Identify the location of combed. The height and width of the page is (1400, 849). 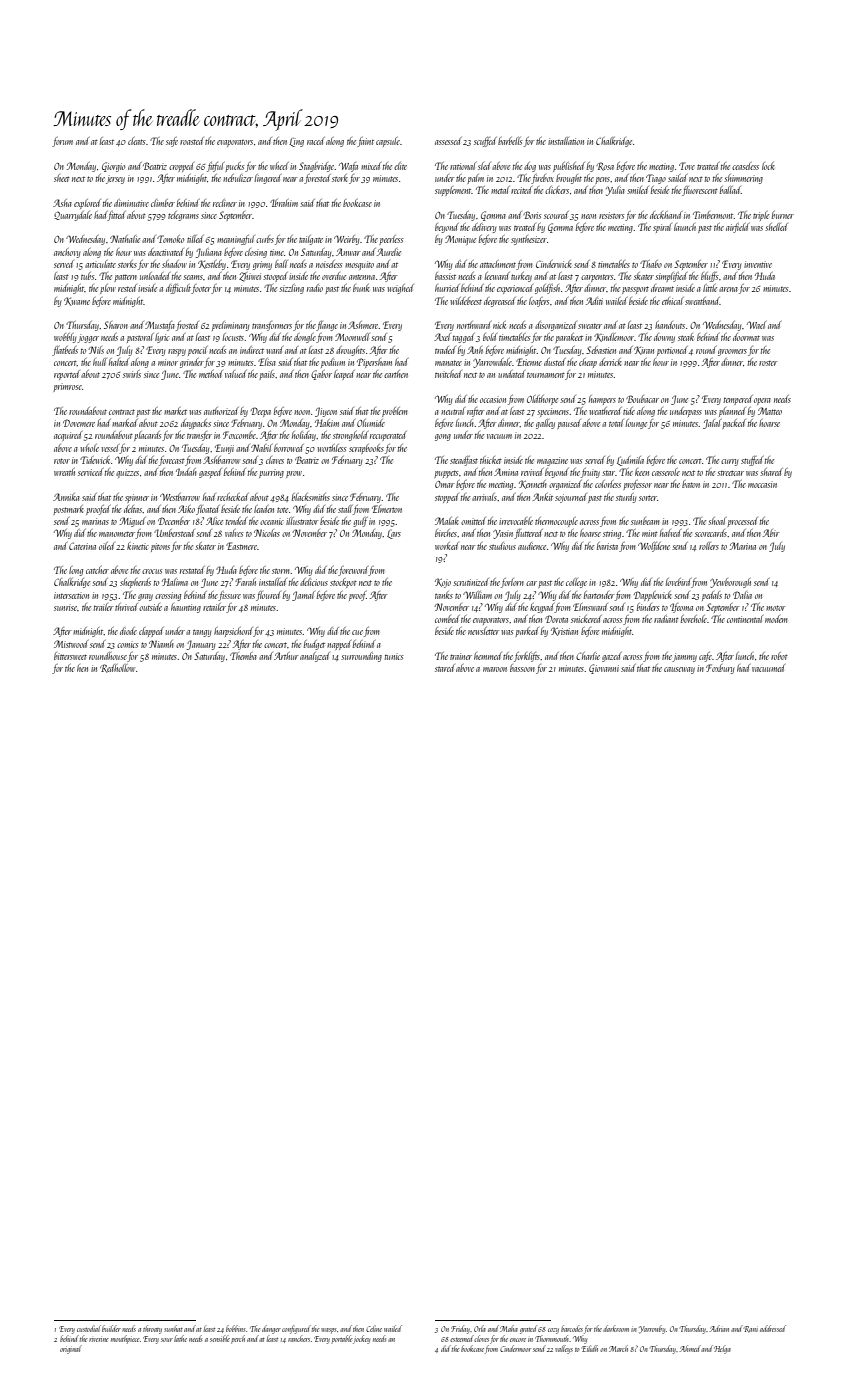
(447, 619).
